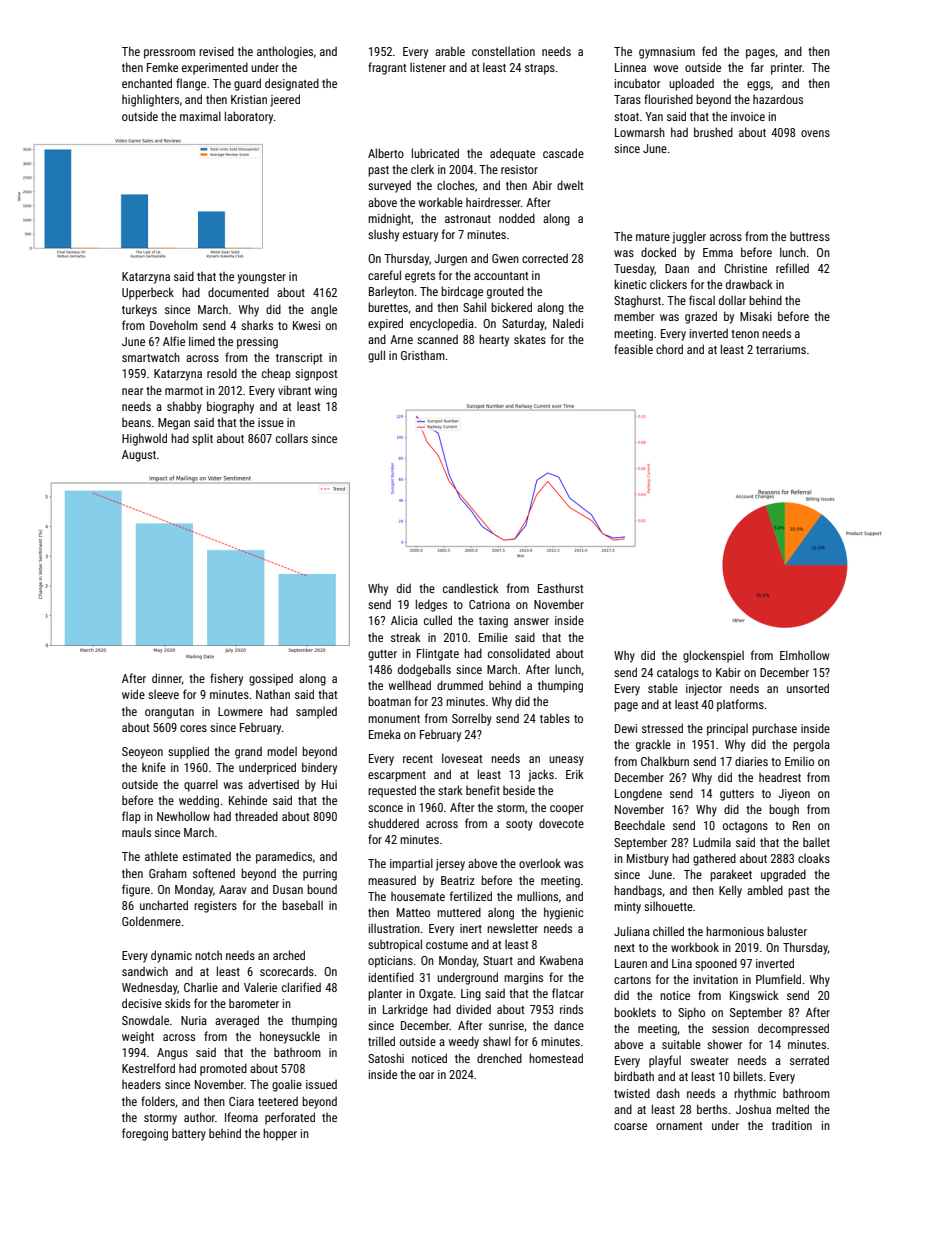 Image resolution: width=952 pixels, height=1233 pixels. What do you see at coordinates (207, 856) in the screenshot?
I see `estimated` at bounding box center [207, 856].
